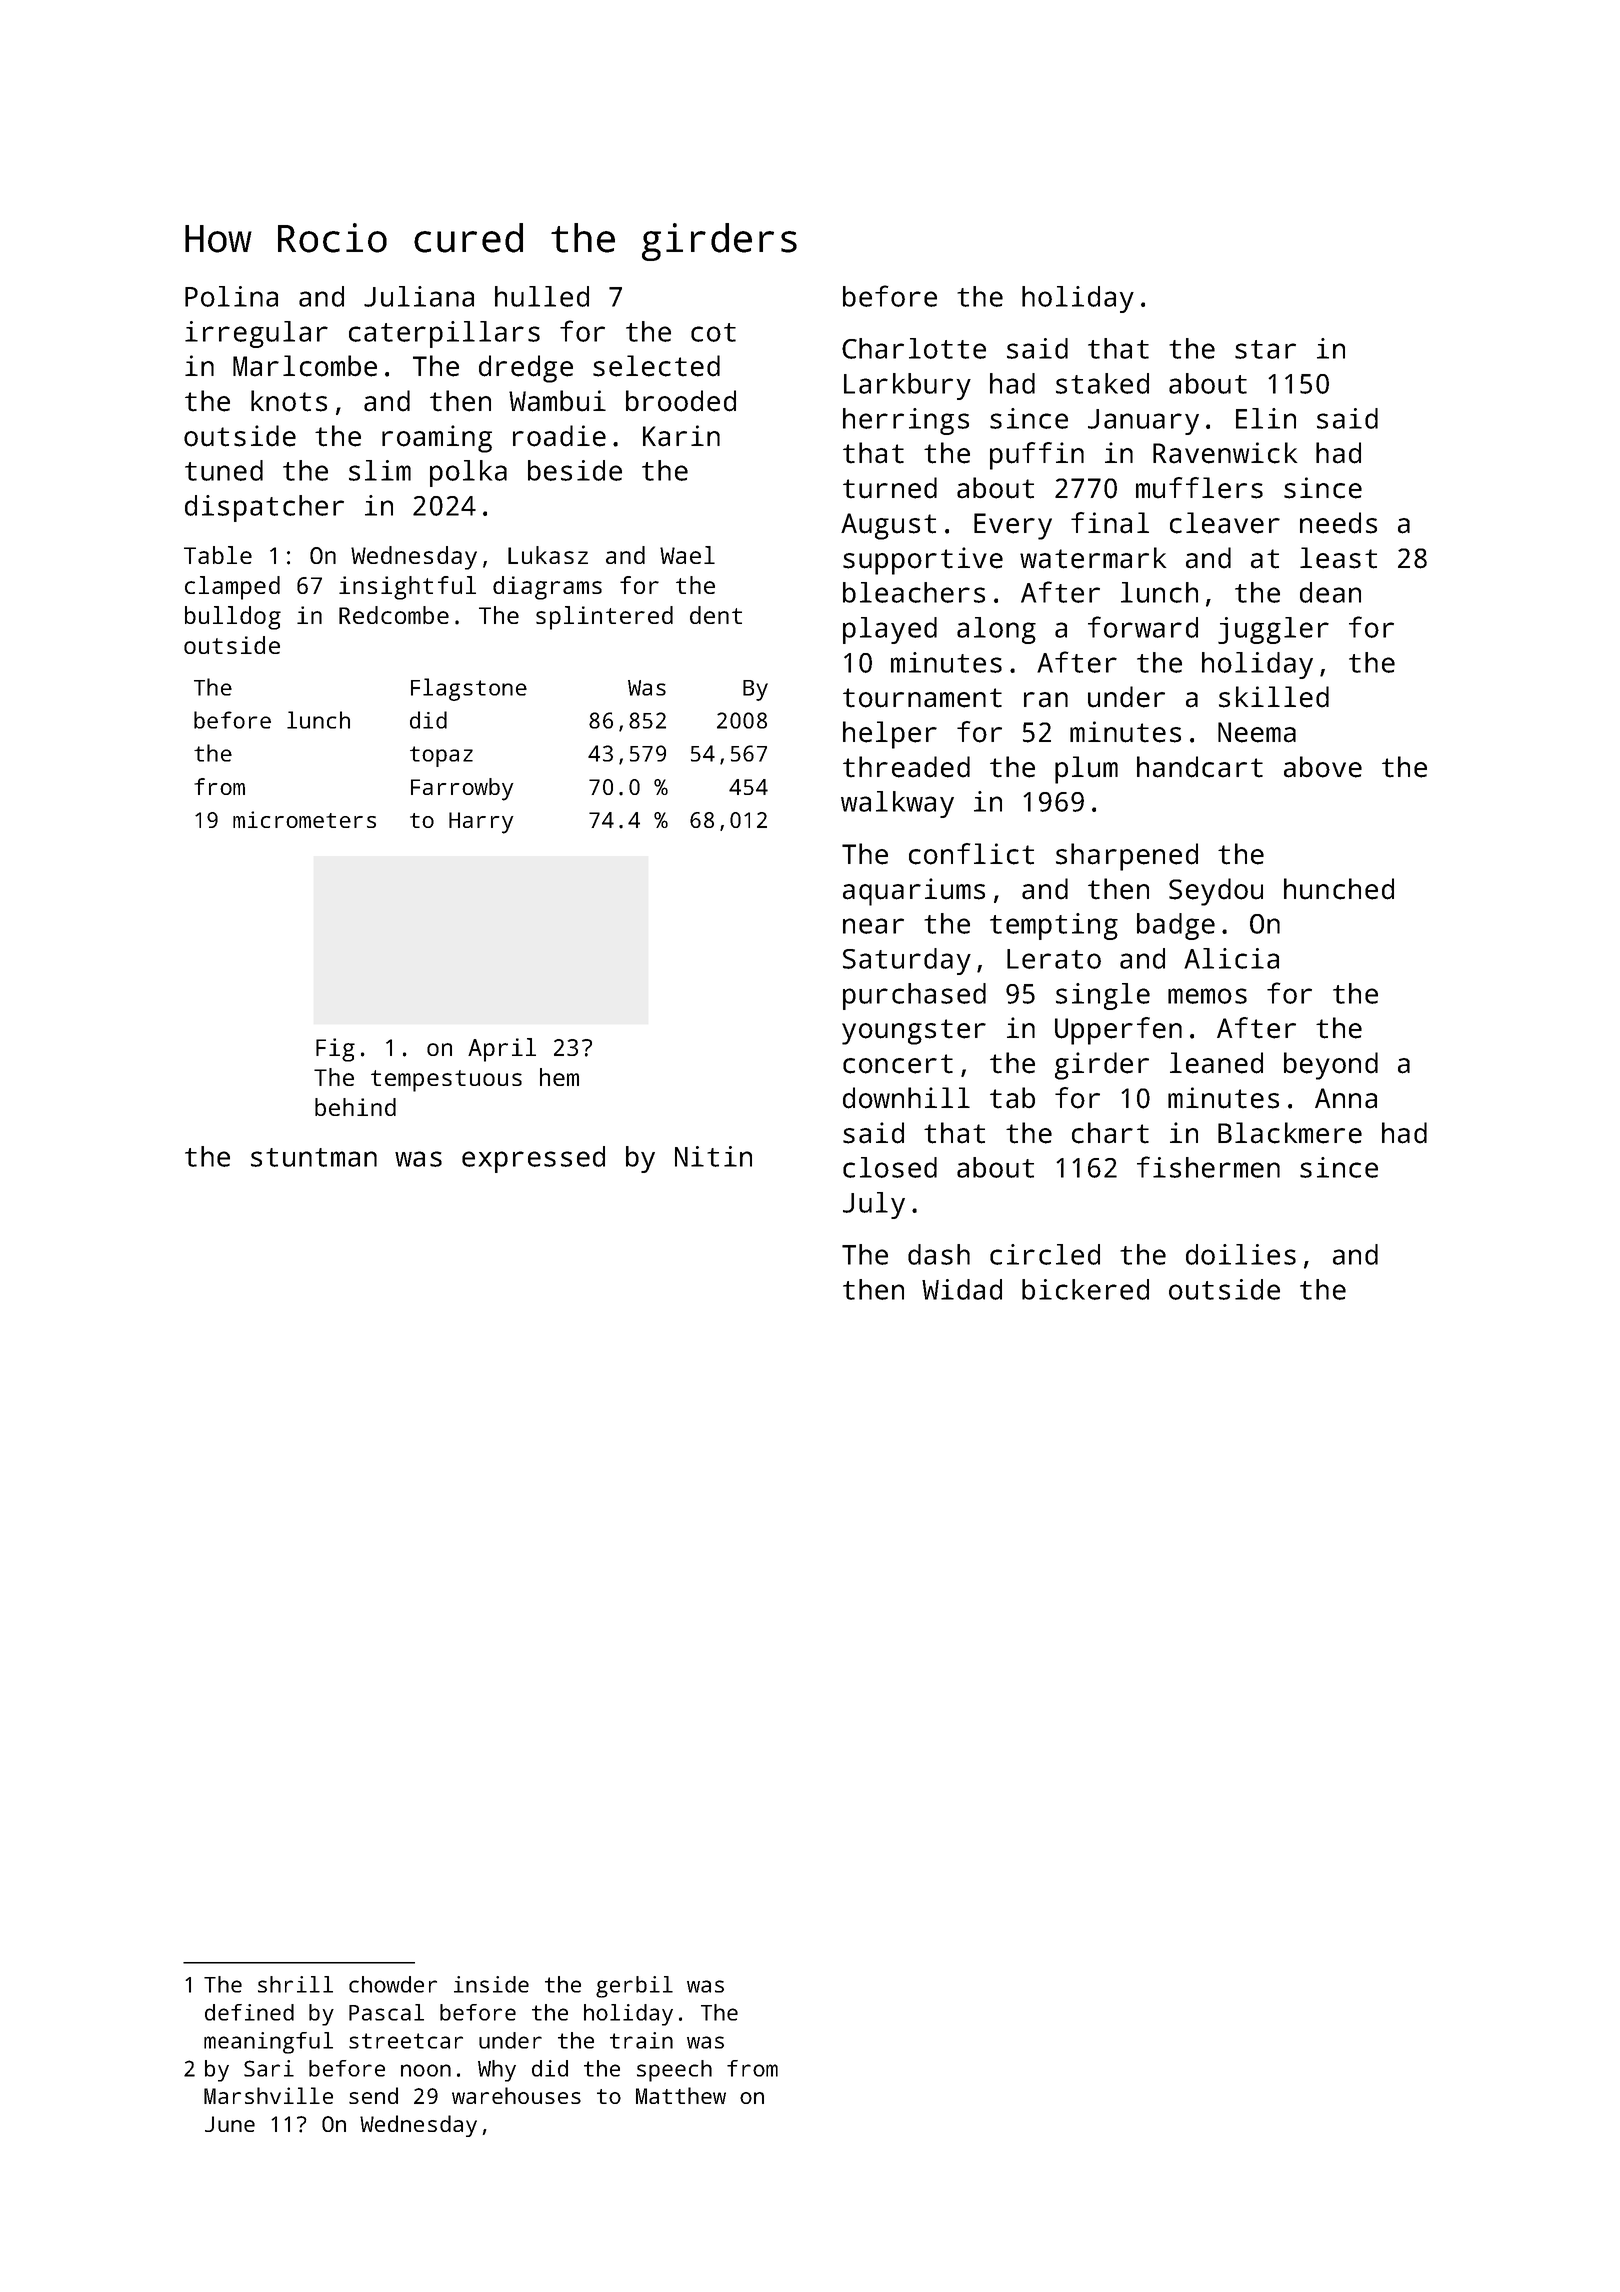  What do you see at coordinates (1085, 1289) in the screenshot?
I see `bickered` at bounding box center [1085, 1289].
